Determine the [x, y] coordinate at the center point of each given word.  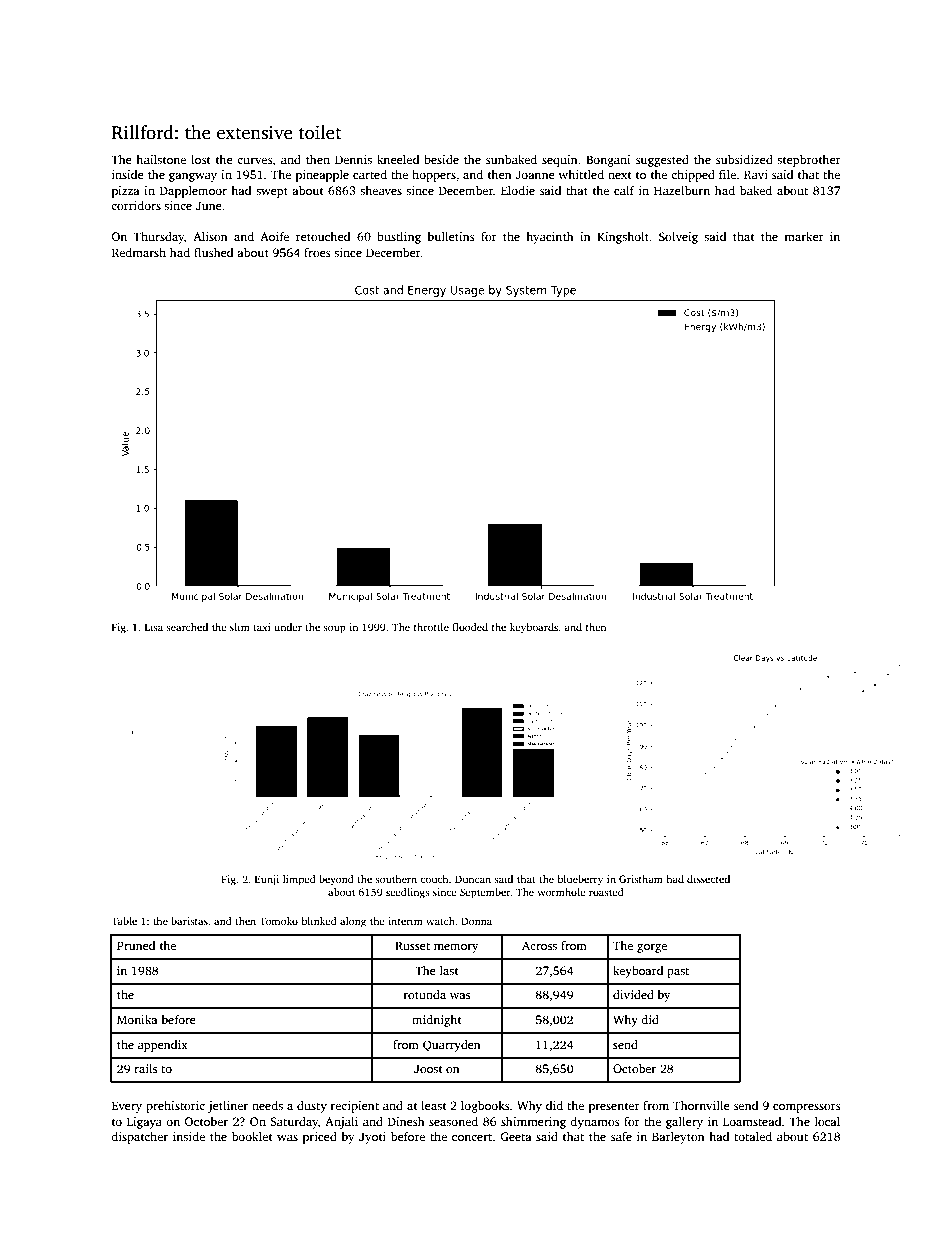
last [449, 970]
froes [317, 252]
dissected [708, 879]
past [678, 973]
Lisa [154, 627]
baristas [189, 921]
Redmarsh [139, 252]
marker [804, 236]
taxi [262, 627]
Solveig [678, 238]
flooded [470, 627]
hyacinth [550, 238]
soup [334, 629]
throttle [431, 627]
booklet [252, 1136]
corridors [136, 205]
